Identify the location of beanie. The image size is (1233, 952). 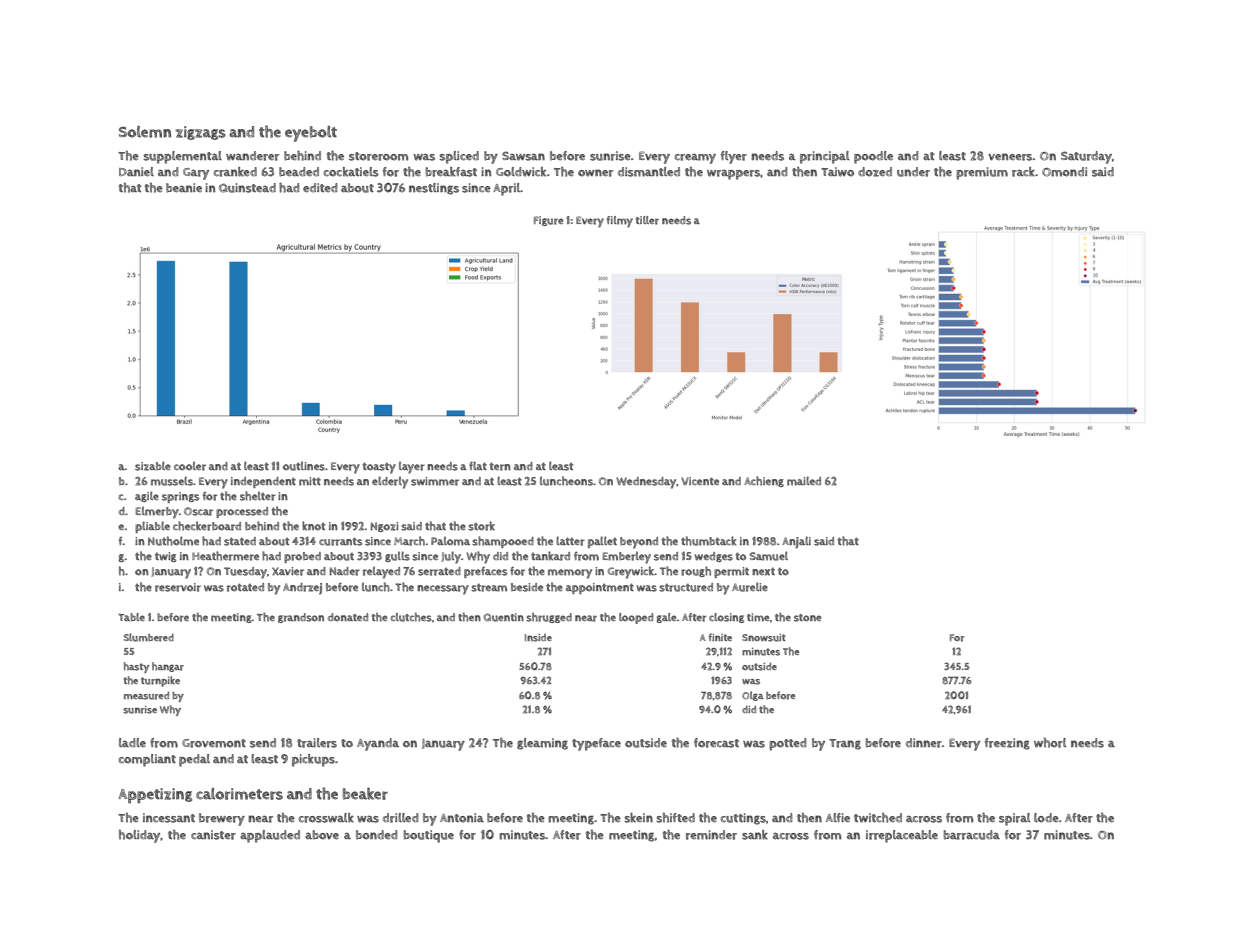
(184, 188).
